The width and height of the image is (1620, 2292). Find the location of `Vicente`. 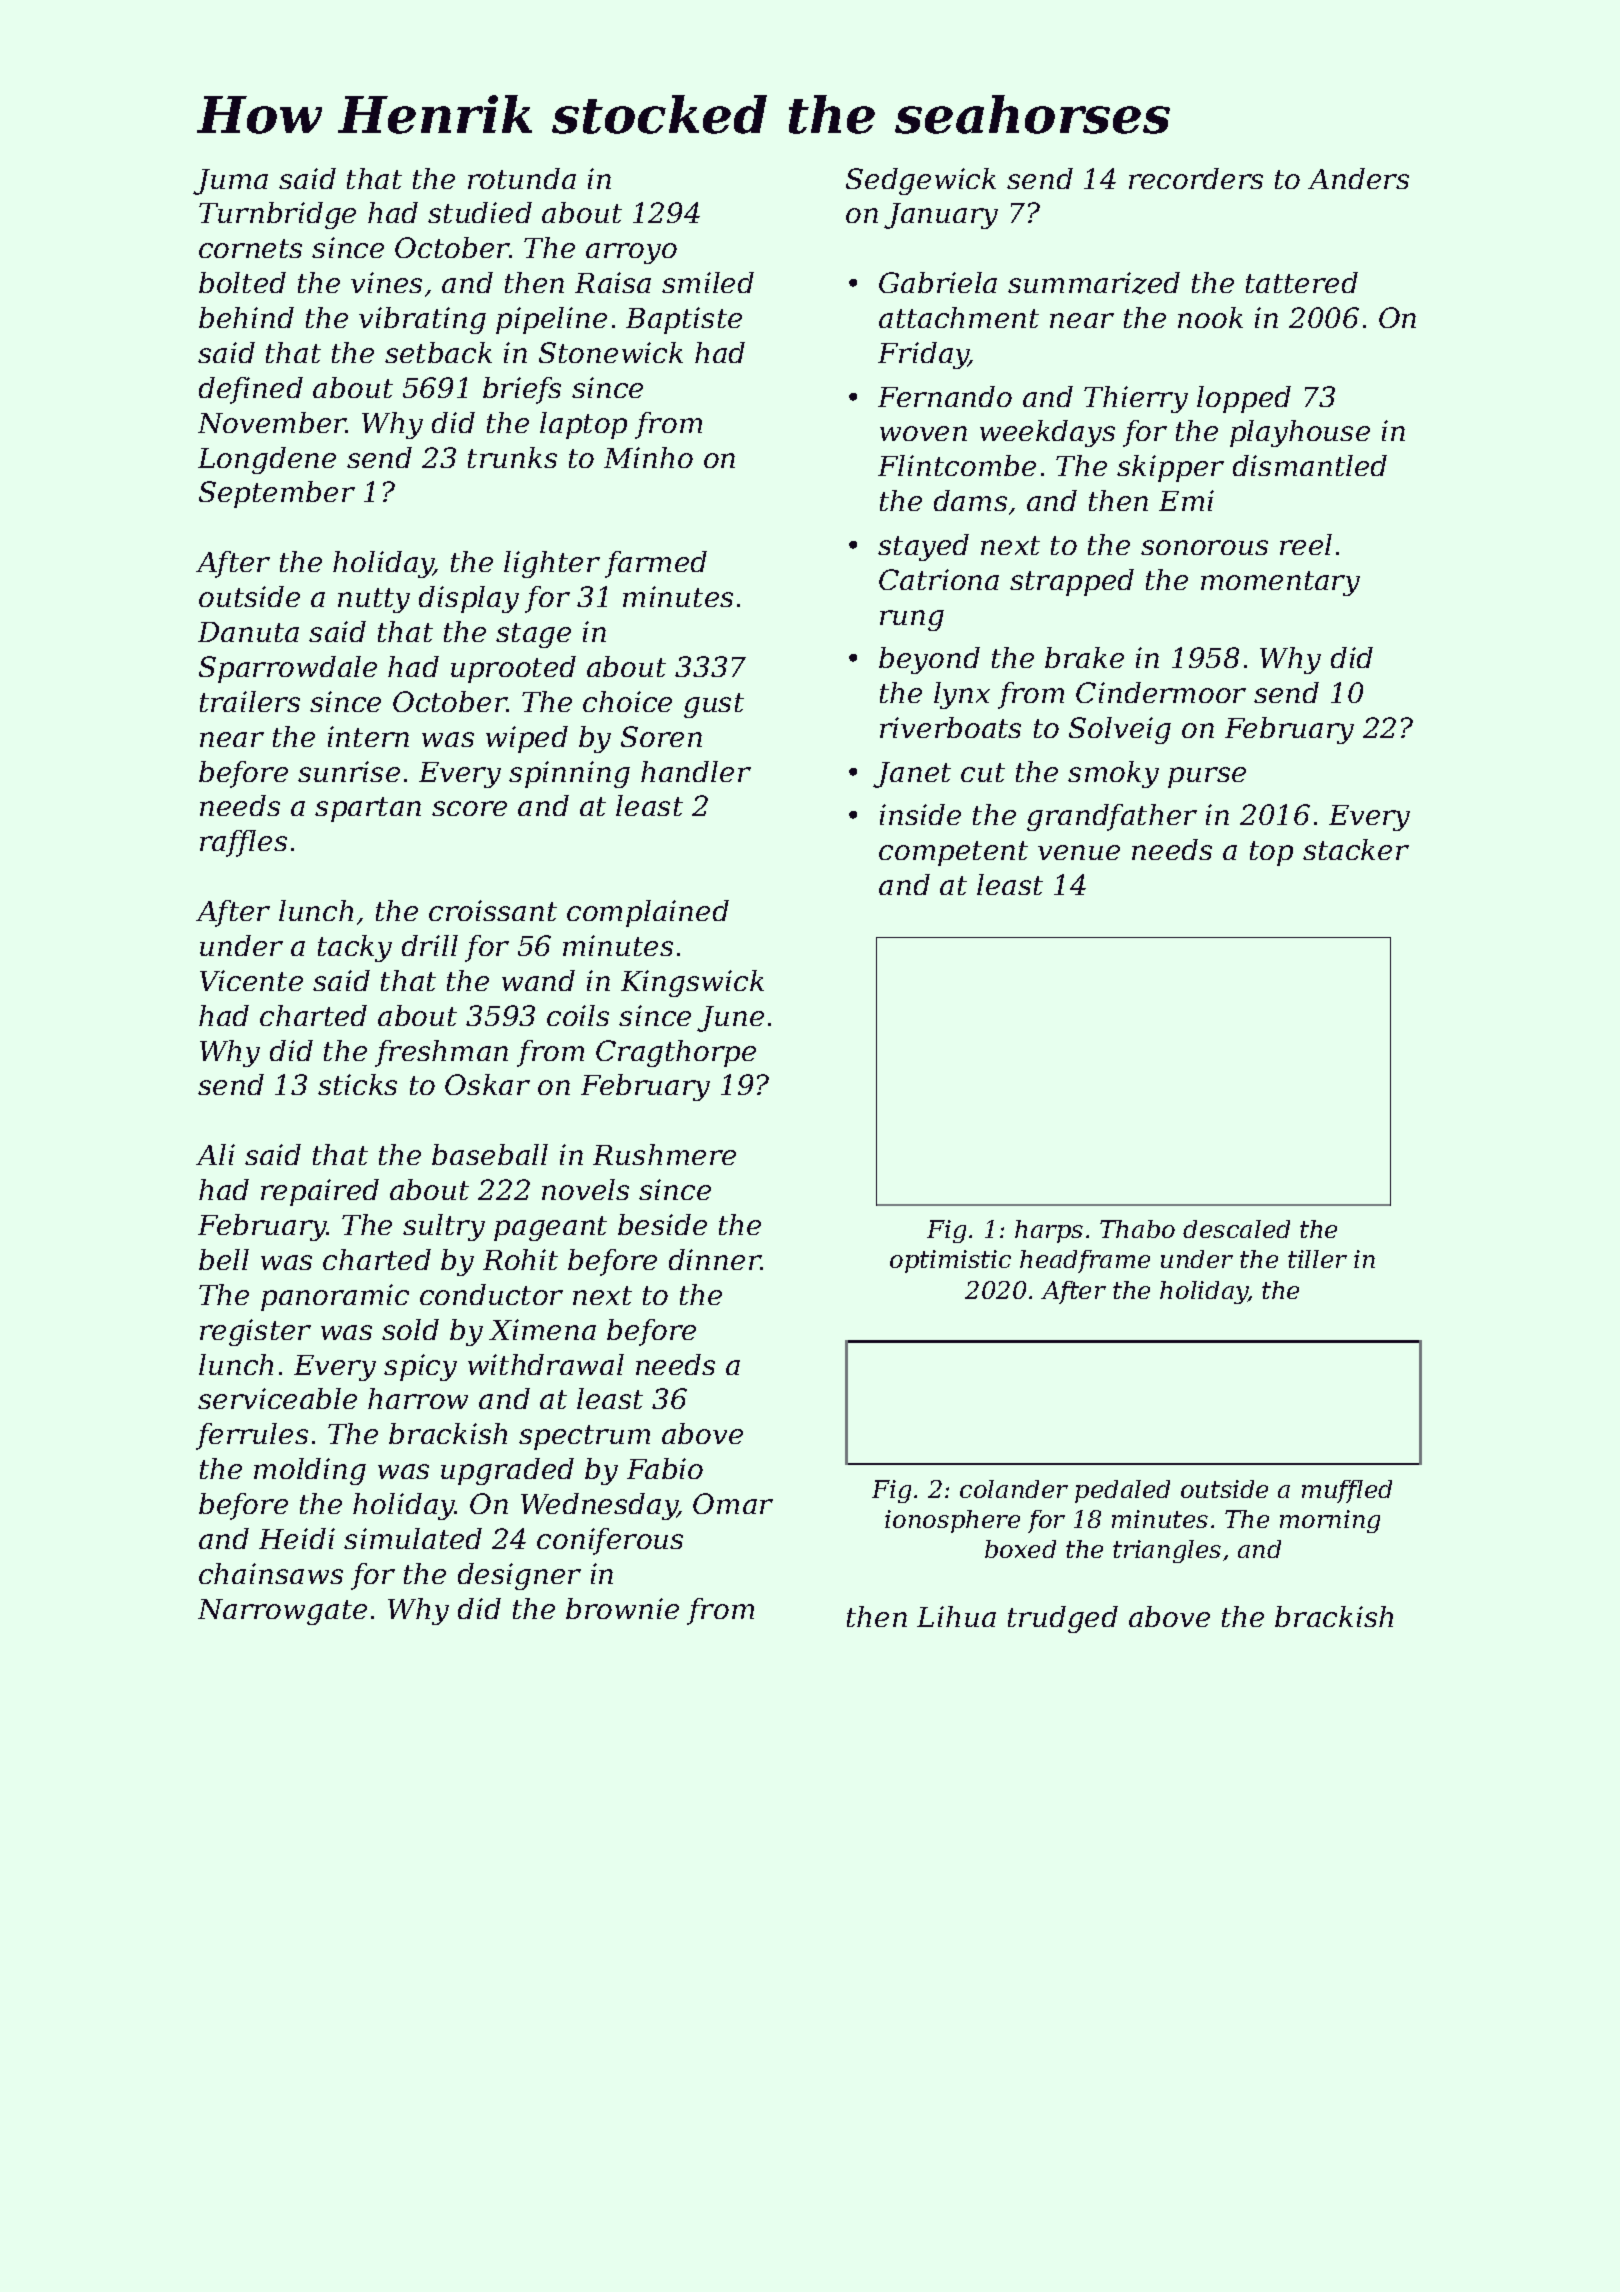

Vicente is located at coordinates (251, 980).
